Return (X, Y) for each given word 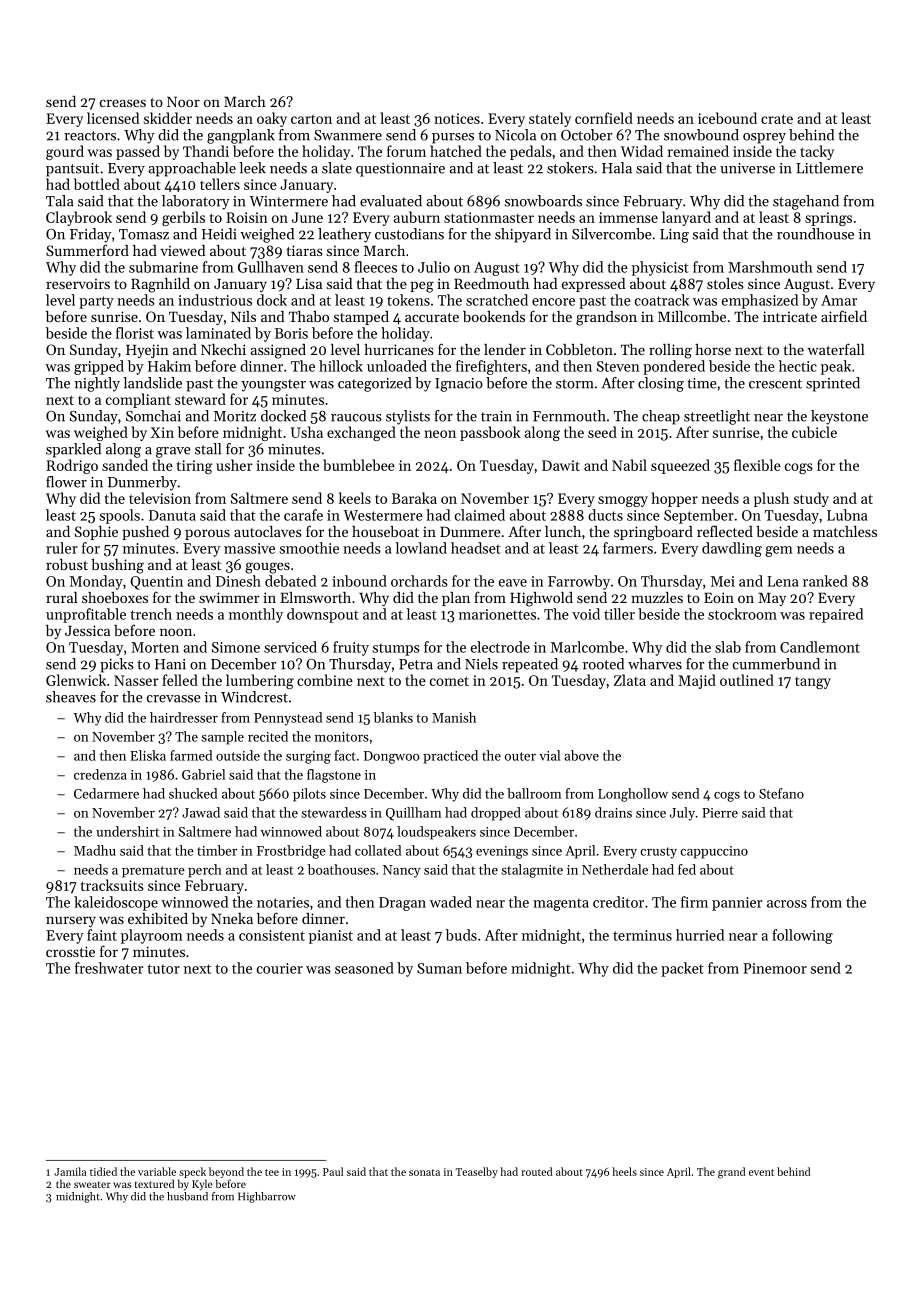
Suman (439, 968)
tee (272, 1172)
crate (777, 119)
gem (779, 551)
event (761, 1172)
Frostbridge (291, 852)
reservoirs (78, 283)
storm (575, 384)
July (682, 814)
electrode (500, 647)
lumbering (260, 681)
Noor (183, 102)
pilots (309, 795)
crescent (775, 384)
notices (457, 118)
